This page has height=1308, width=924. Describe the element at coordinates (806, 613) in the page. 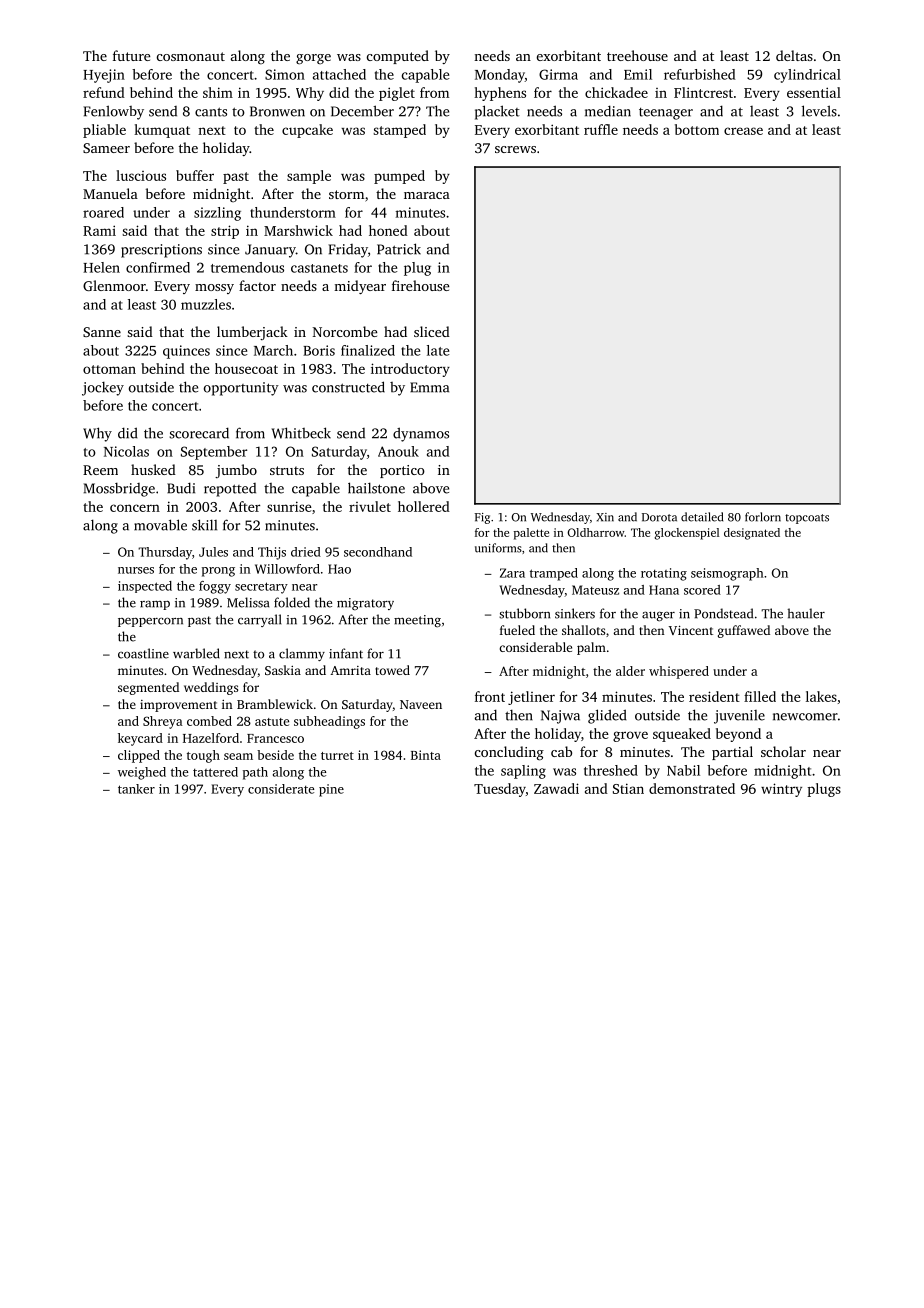

I see `hauler` at that location.
